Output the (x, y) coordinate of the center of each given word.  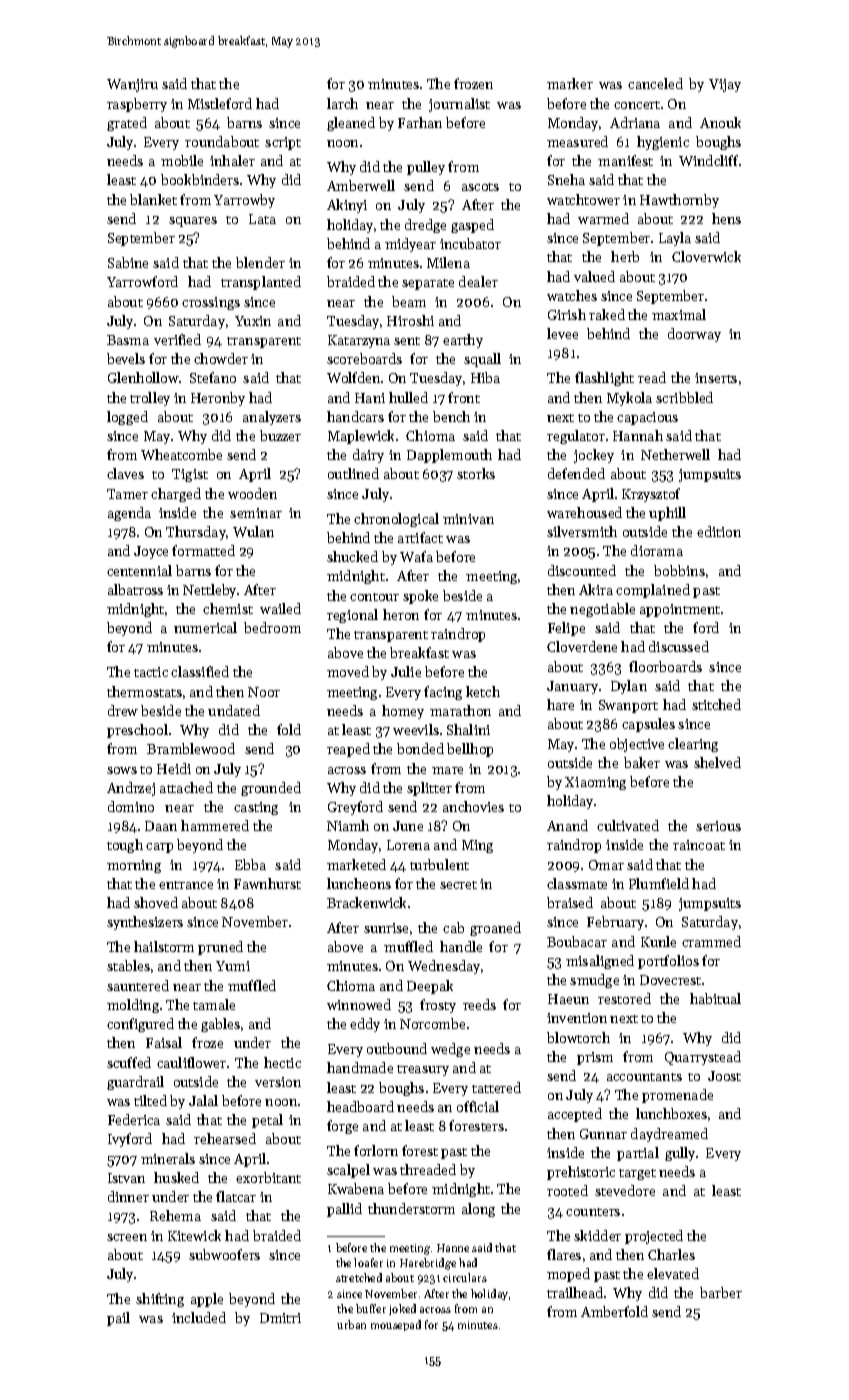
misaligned (600, 962)
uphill (667, 514)
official (478, 1106)
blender (260, 262)
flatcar (236, 1196)
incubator (470, 243)
